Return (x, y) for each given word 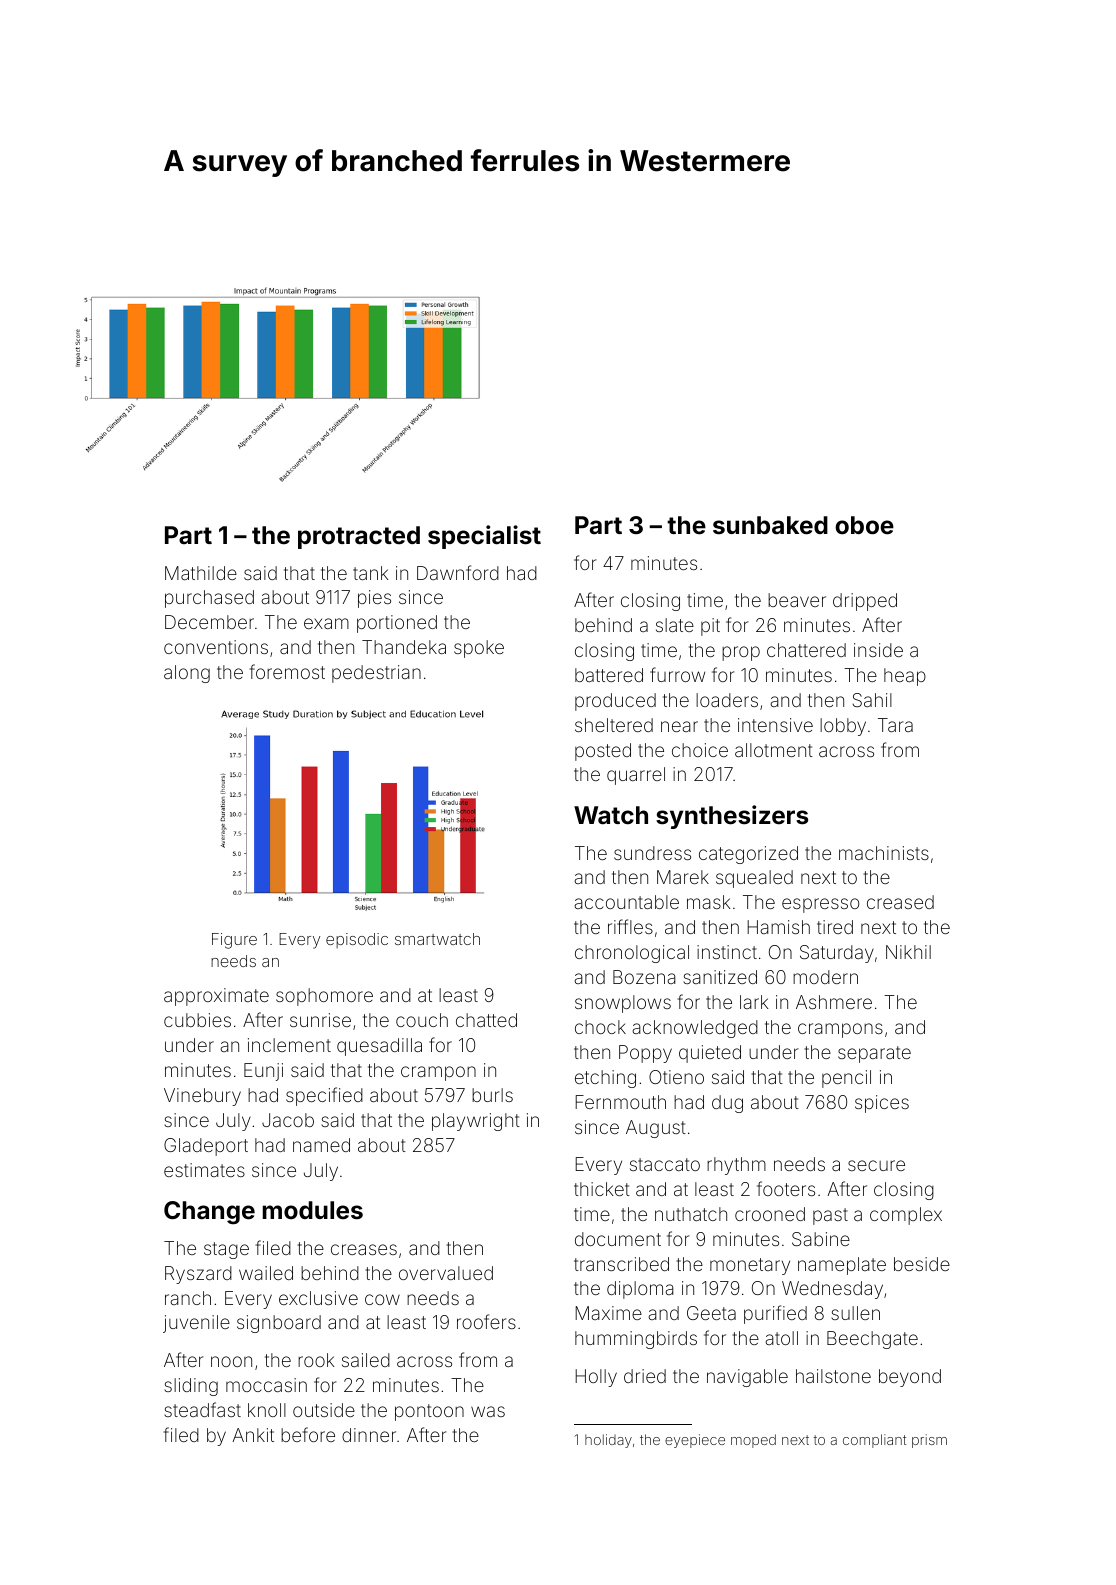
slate (675, 625)
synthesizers (732, 817)
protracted (359, 537)
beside (922, 1264)
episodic (357, 940)
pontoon (429, 1412)
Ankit (253, 1435)
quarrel (636, 776)
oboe (864, 525)
